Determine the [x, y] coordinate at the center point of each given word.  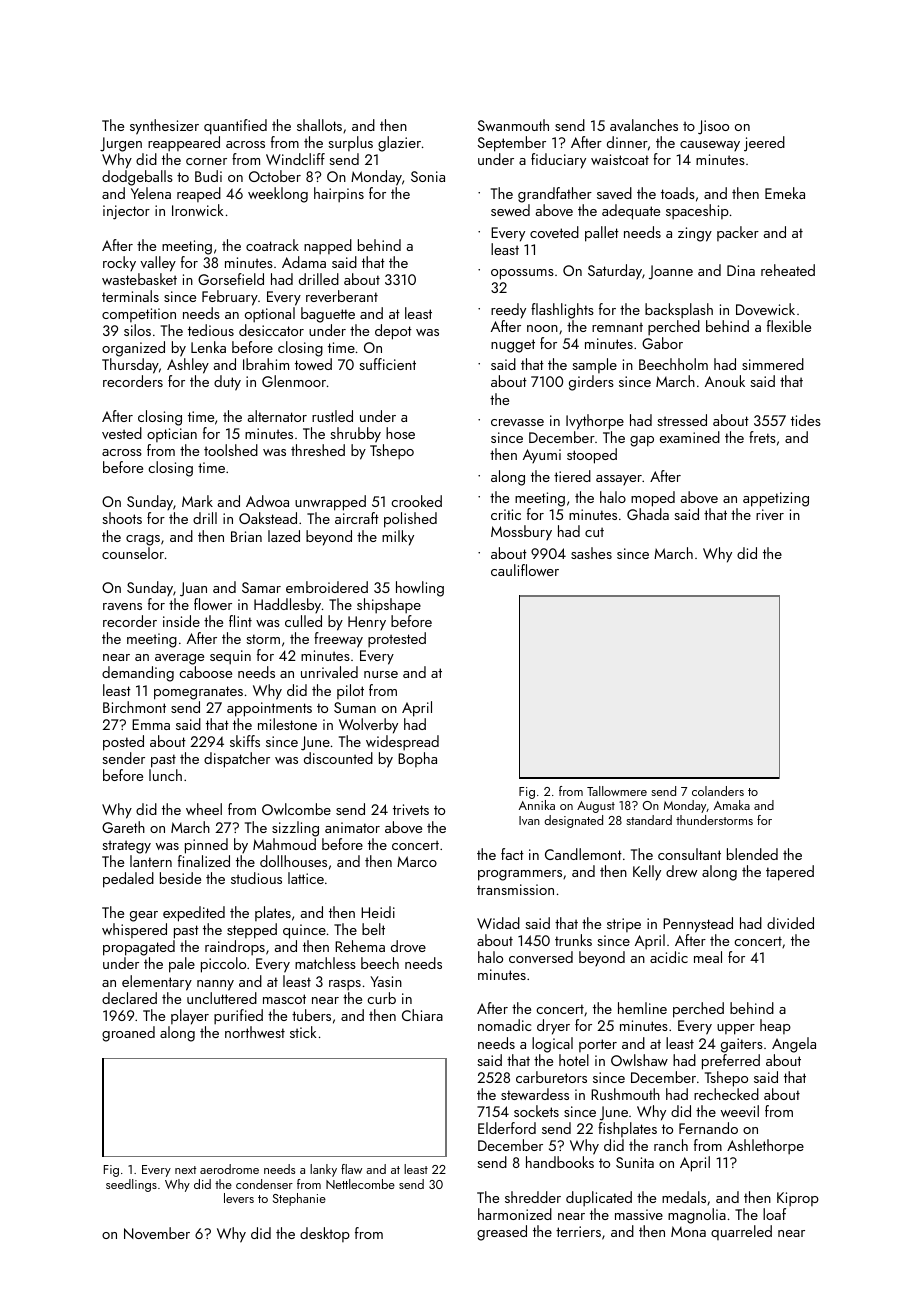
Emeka [785, 193]
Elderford [507, 1128]
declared [129, 998]
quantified [235, 127]
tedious [211, 330]
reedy [508, 311]
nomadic [504, 1025]
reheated [788, 270]
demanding [138, 674]
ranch [671, 1145]
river [770, 514]
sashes [591, 553]
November [157, 1233]
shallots [319, 125]
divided [790, 923]
